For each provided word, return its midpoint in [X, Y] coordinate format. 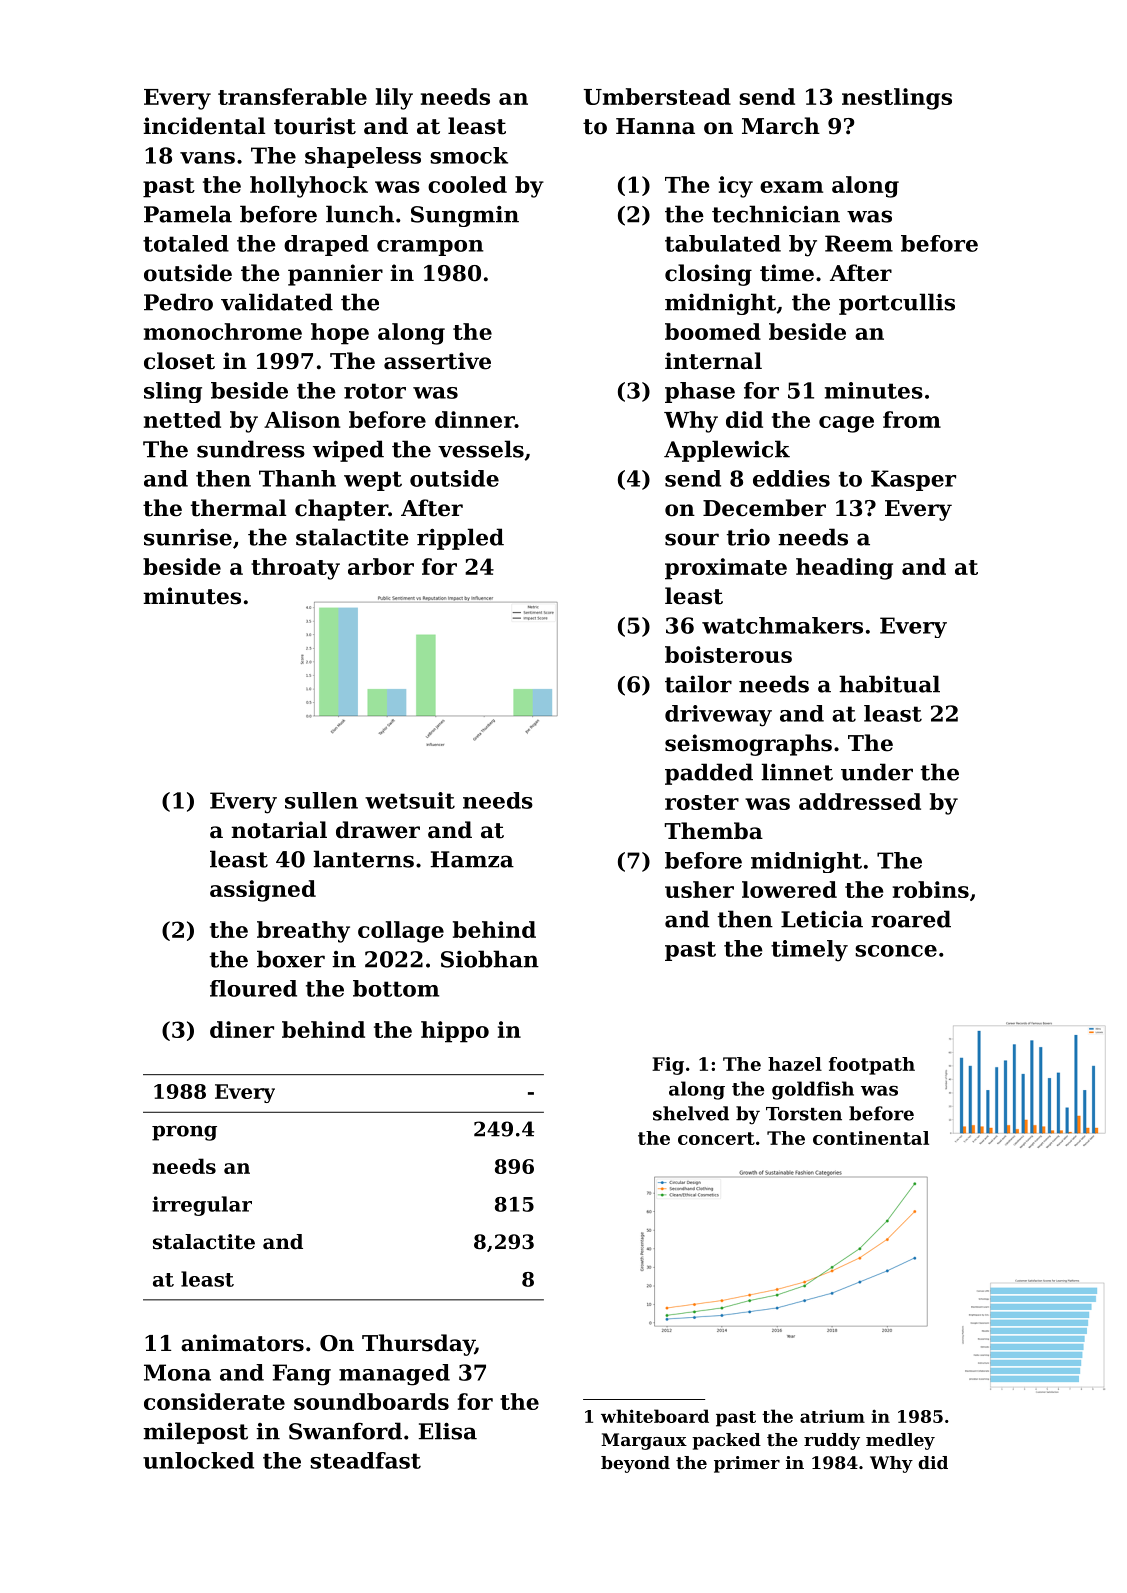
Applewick [727, 451]
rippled [460, 539]
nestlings [897, 99]
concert [716, 1138]
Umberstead [657, 96]
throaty [295, 569]
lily [394, 99]
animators [242, 1343]
